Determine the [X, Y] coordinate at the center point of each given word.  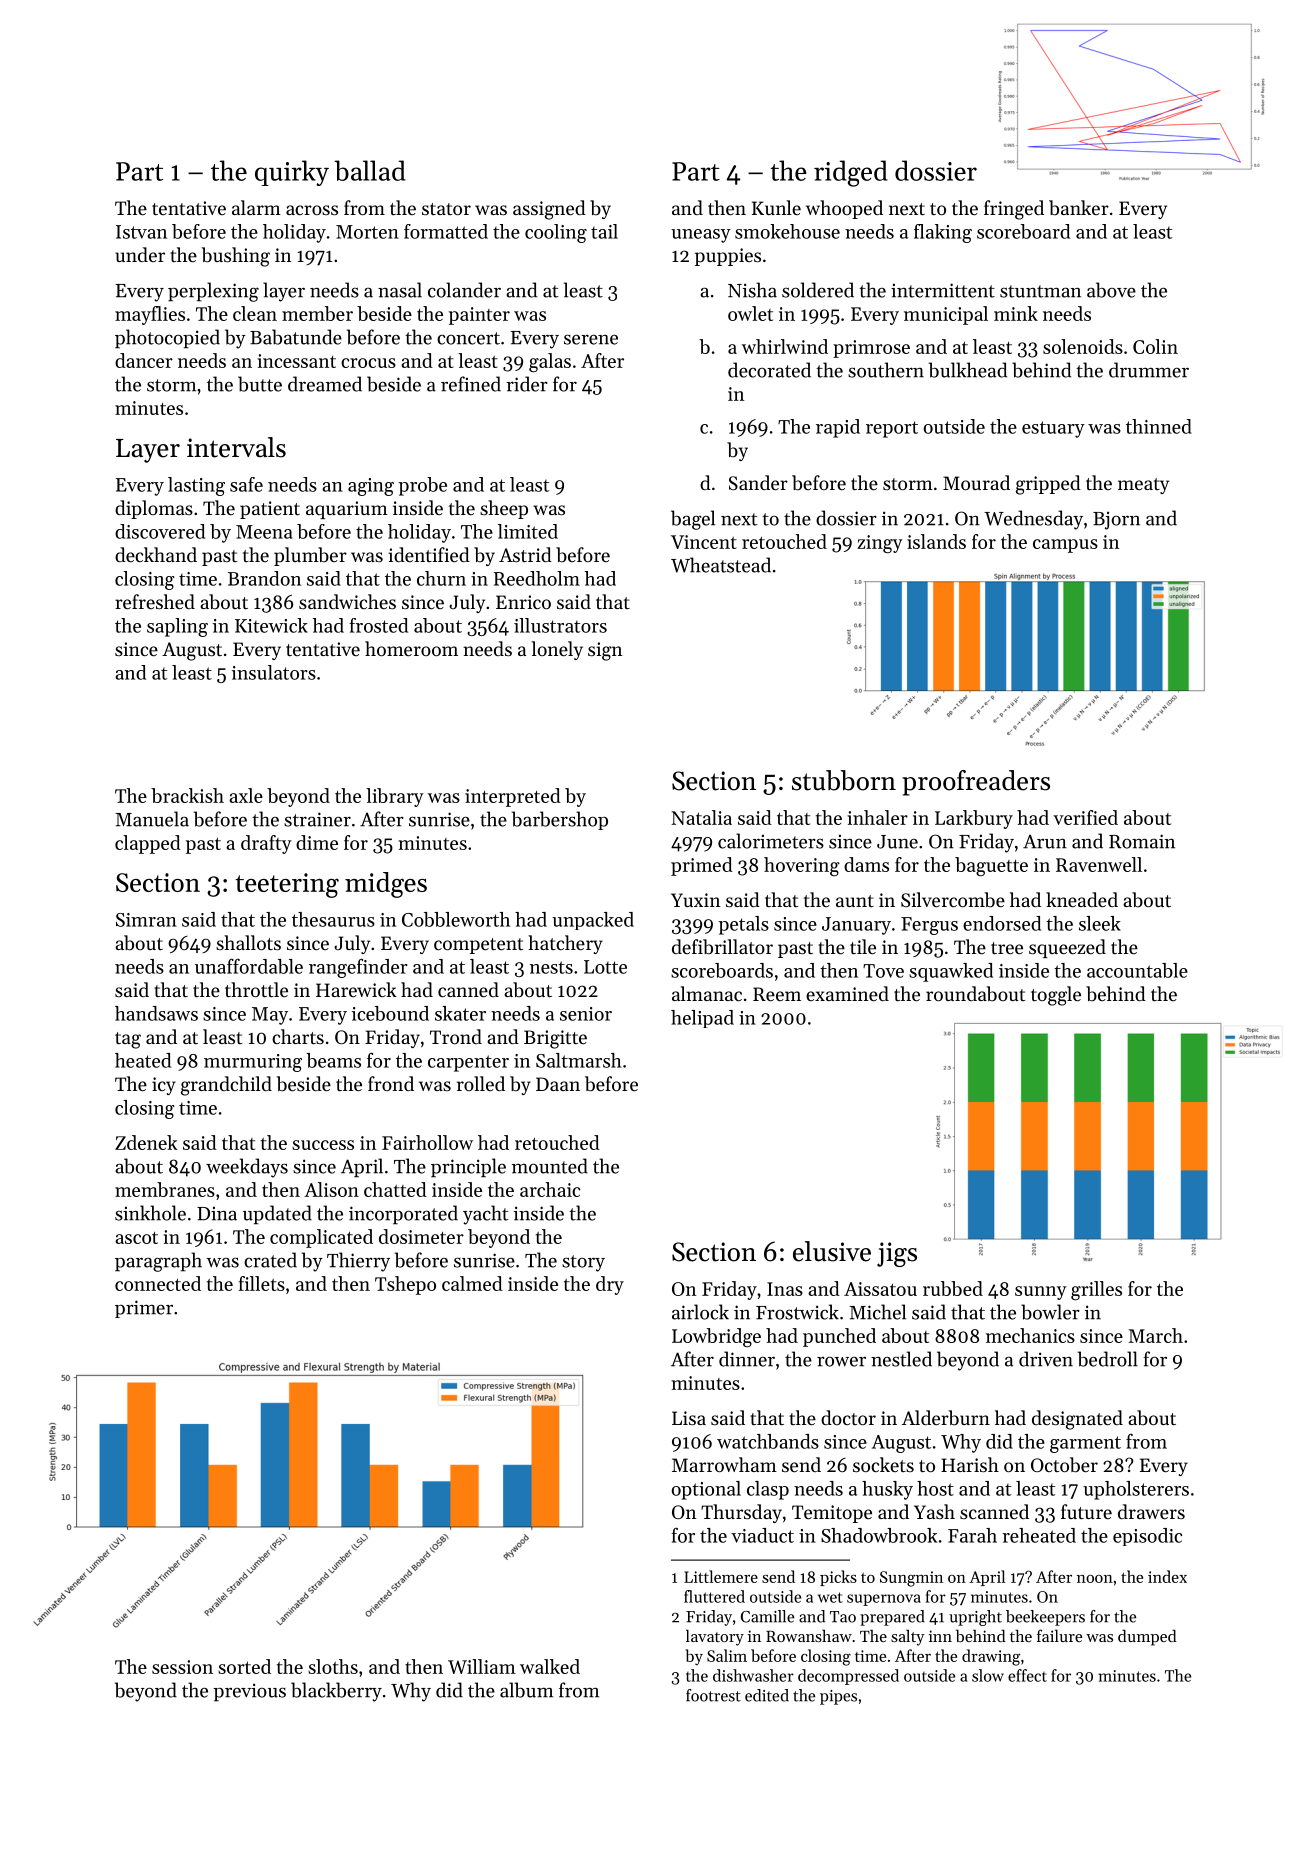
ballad [370, 170]
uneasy [701, 236]
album [526, 1690]
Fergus [929, 926]
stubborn [844, 780]
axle [246, 795]
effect [1027, 1675]
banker [1079, 208]
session [182, 1667]
